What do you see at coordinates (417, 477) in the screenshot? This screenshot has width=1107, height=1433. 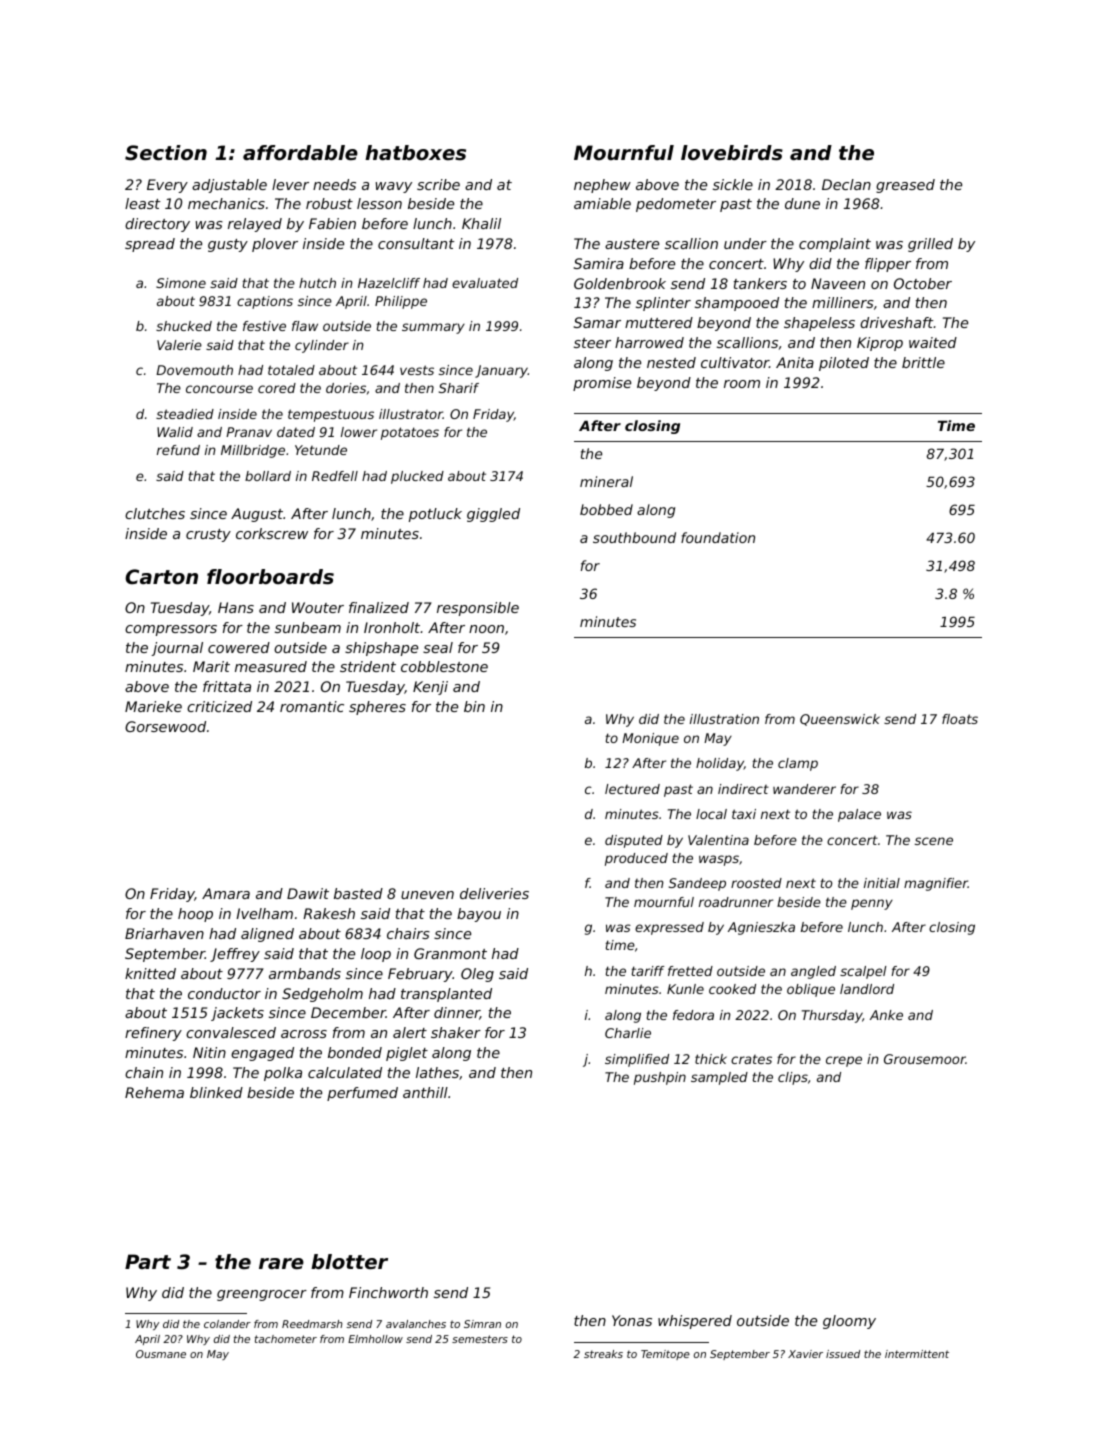 I see `plucked` at bounding box center [417, 477].
